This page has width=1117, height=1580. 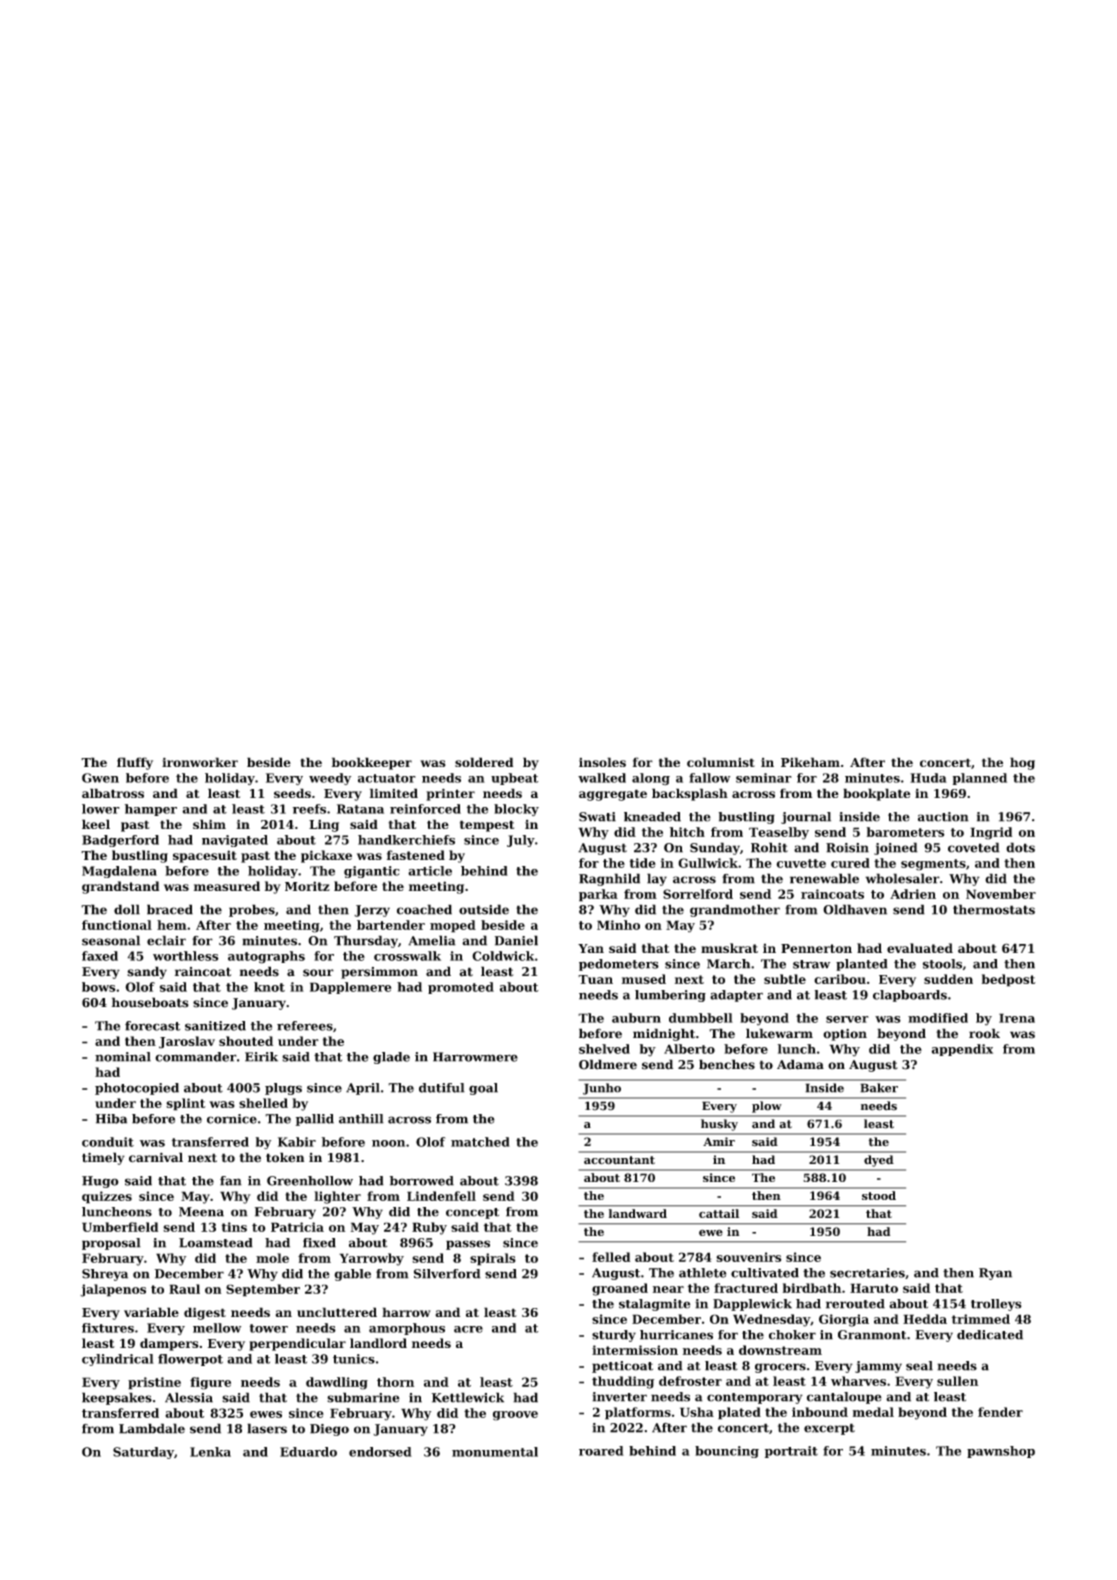 I want to click on seeds, so click(x=292, y=793).
